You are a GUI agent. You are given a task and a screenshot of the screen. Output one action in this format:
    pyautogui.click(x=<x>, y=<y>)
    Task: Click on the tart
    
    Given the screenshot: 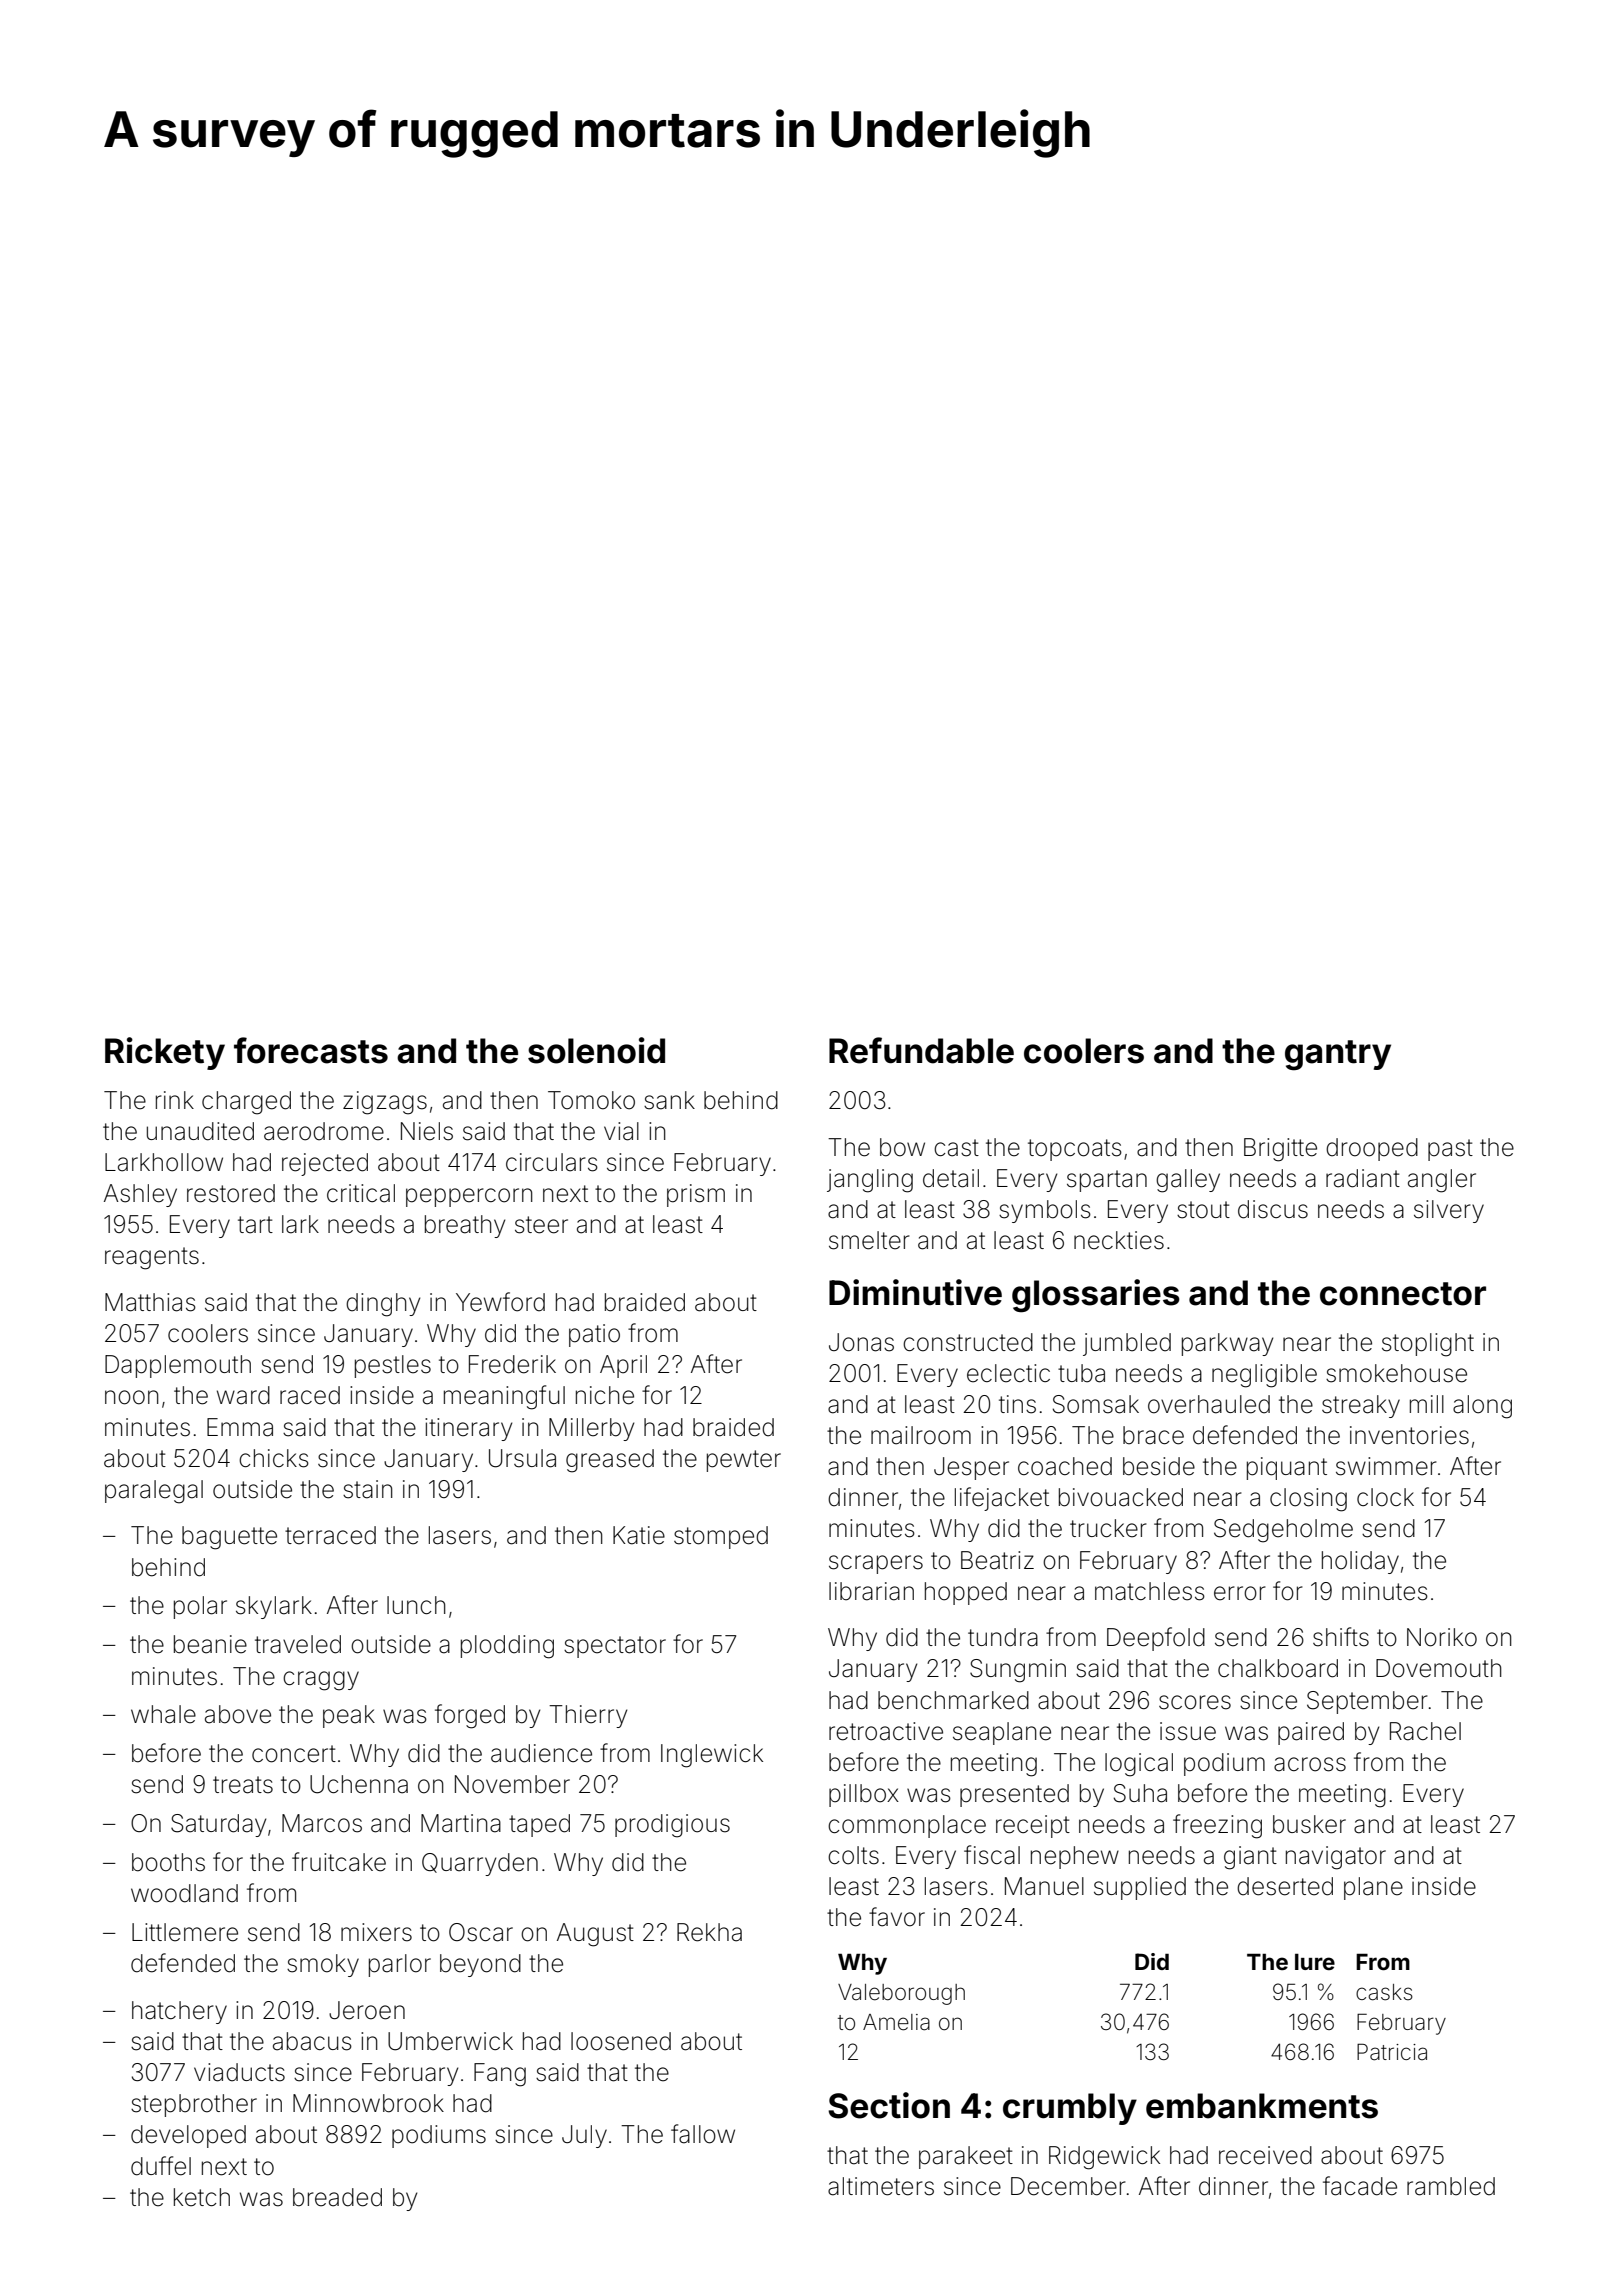 What is the action you would take?
    pyautogui.click(x=255, y=1225)
